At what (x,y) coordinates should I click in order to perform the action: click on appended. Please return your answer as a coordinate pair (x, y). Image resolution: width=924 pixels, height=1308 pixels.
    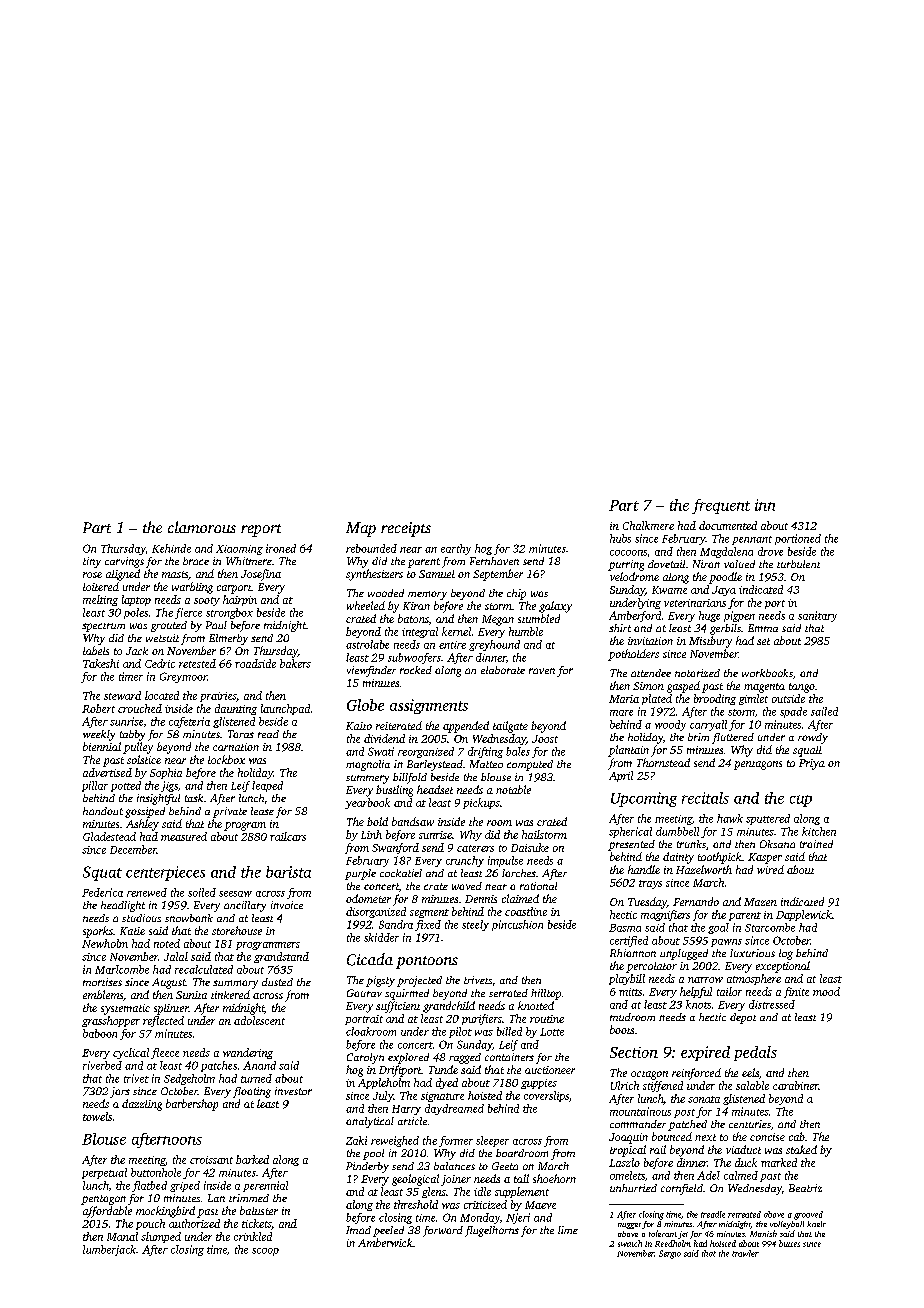
    Looking at the image, I should click on (466, 727).
